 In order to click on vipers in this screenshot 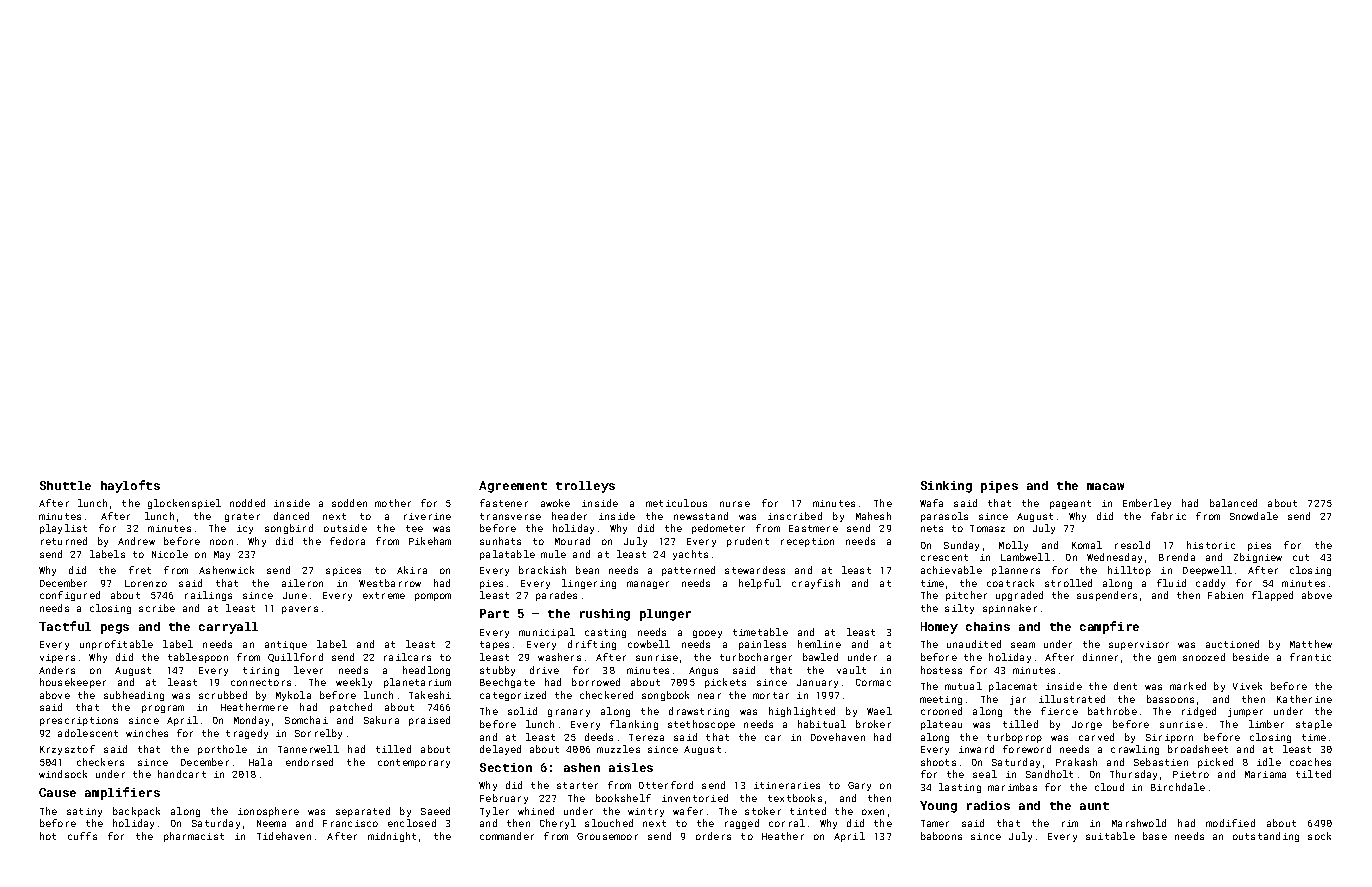, I will do `click(57, 658)`.
